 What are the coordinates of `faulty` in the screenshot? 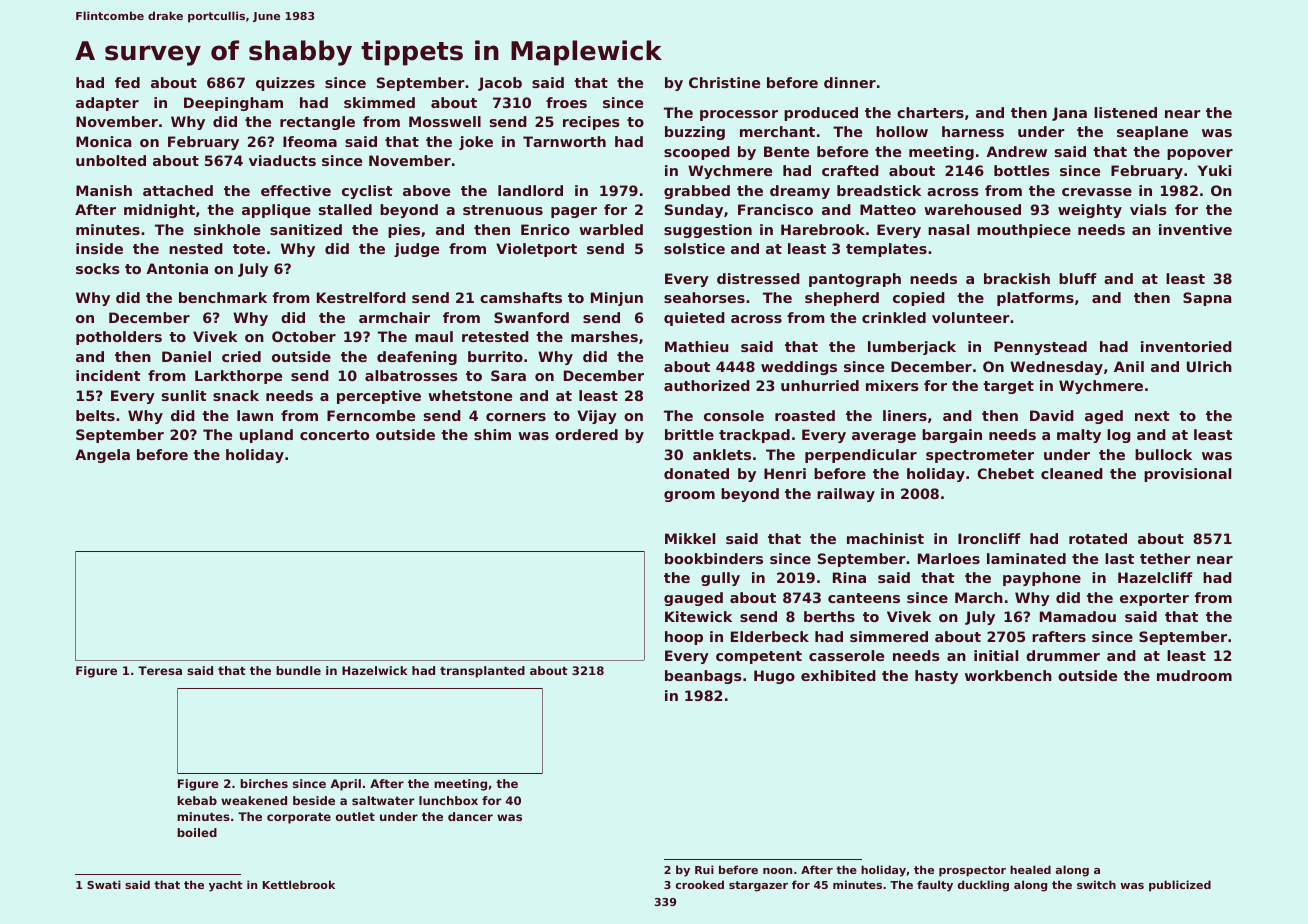 It's located at (935, 886).
